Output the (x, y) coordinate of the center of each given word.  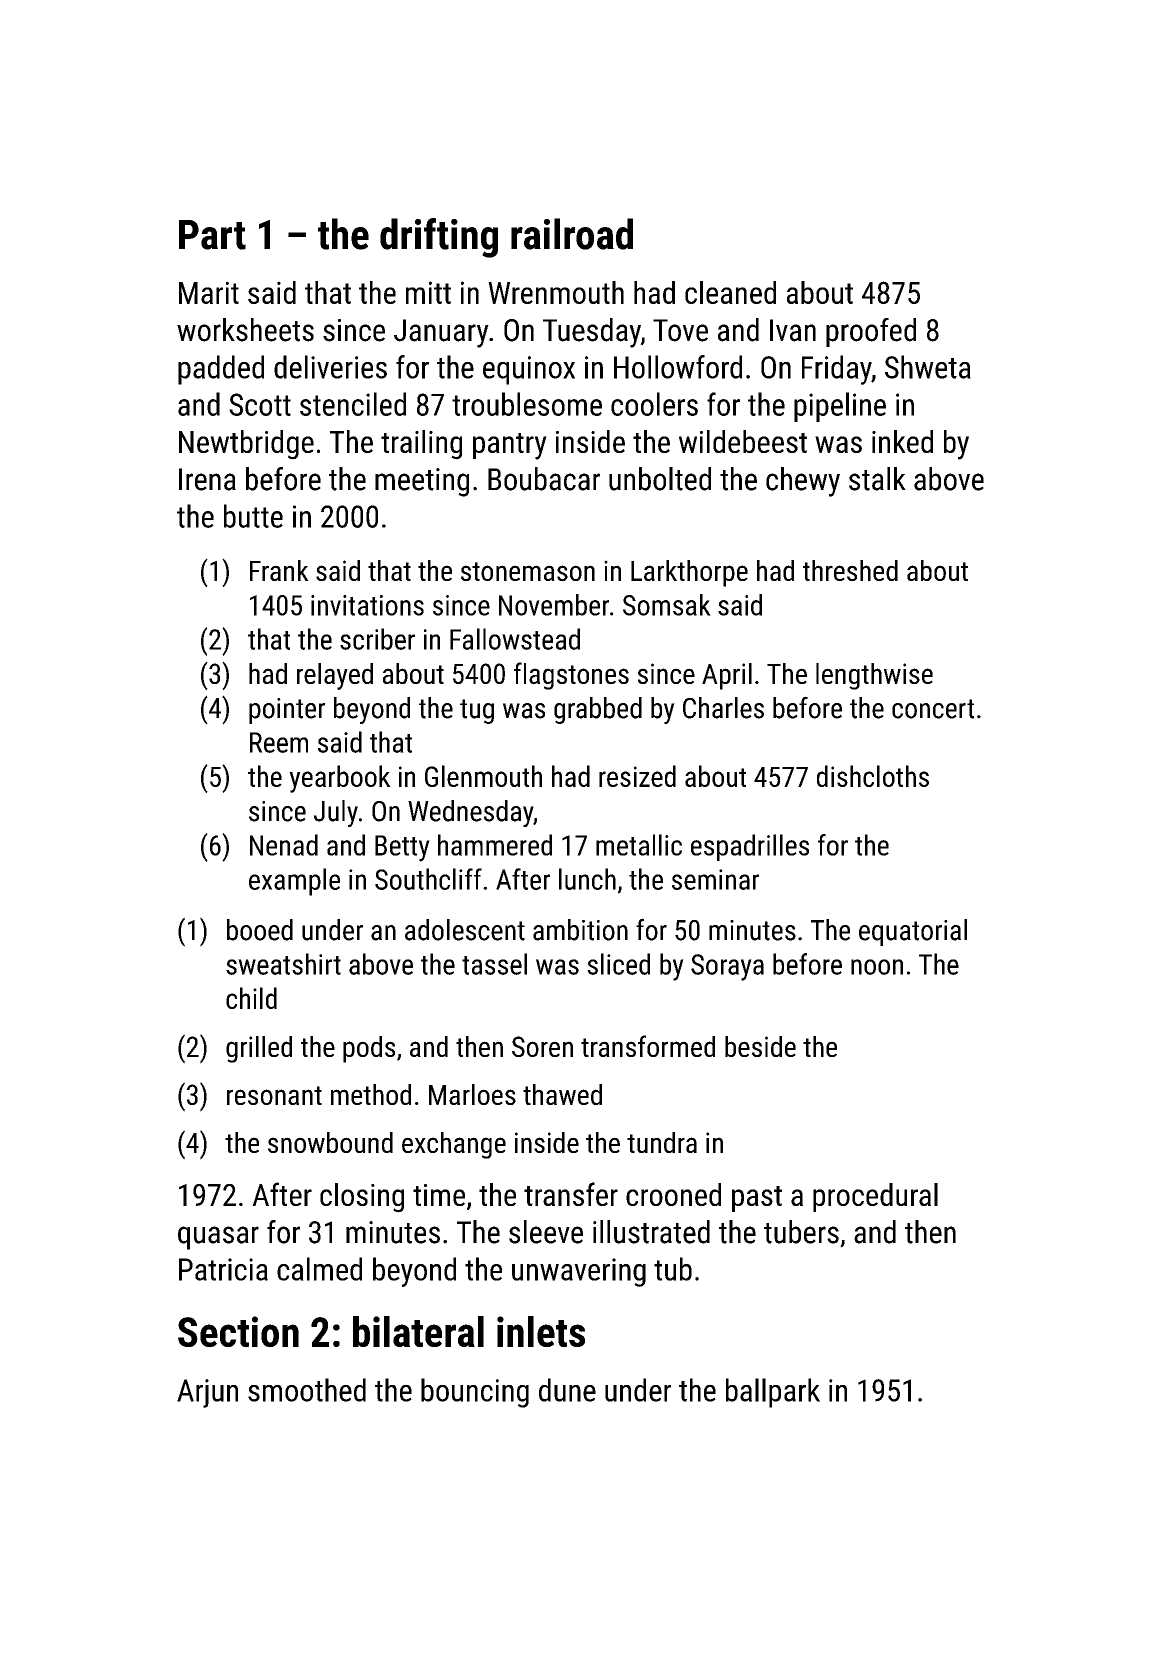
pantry (510, 446)
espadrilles (750, 847)
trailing (421, 445)
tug (477, 711)
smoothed (307, 1390)
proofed (871, 332)
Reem (279, 742)
